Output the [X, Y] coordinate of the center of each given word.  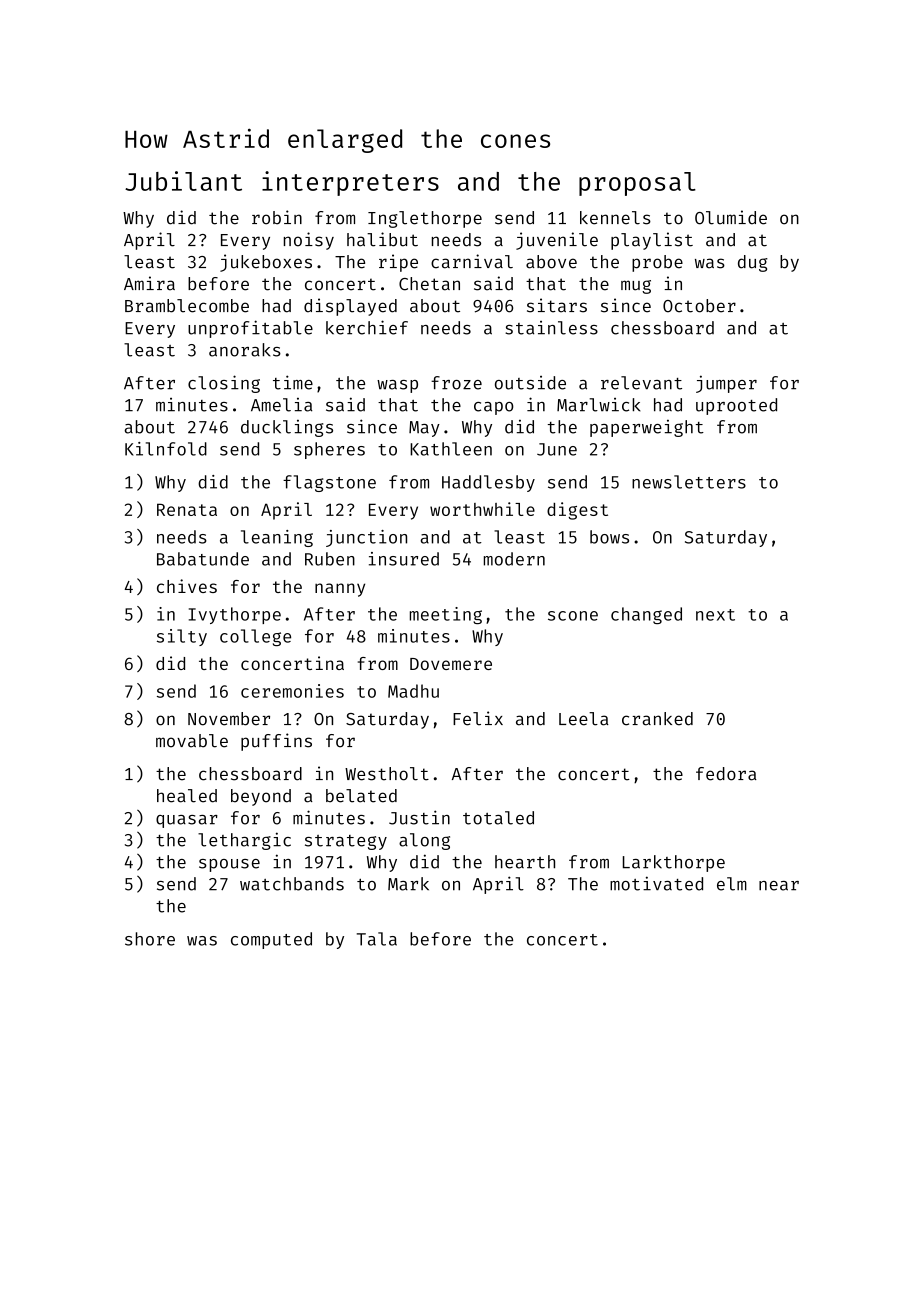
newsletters [689, 482]
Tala [377, 939]
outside [530, 383]
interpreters [350, 183]
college [255, 637]
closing [224, 384]
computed [271, 940]
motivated [656, 883]
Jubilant [183, 181]
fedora [726, 774]
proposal [637, 184]
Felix [478, 718]
